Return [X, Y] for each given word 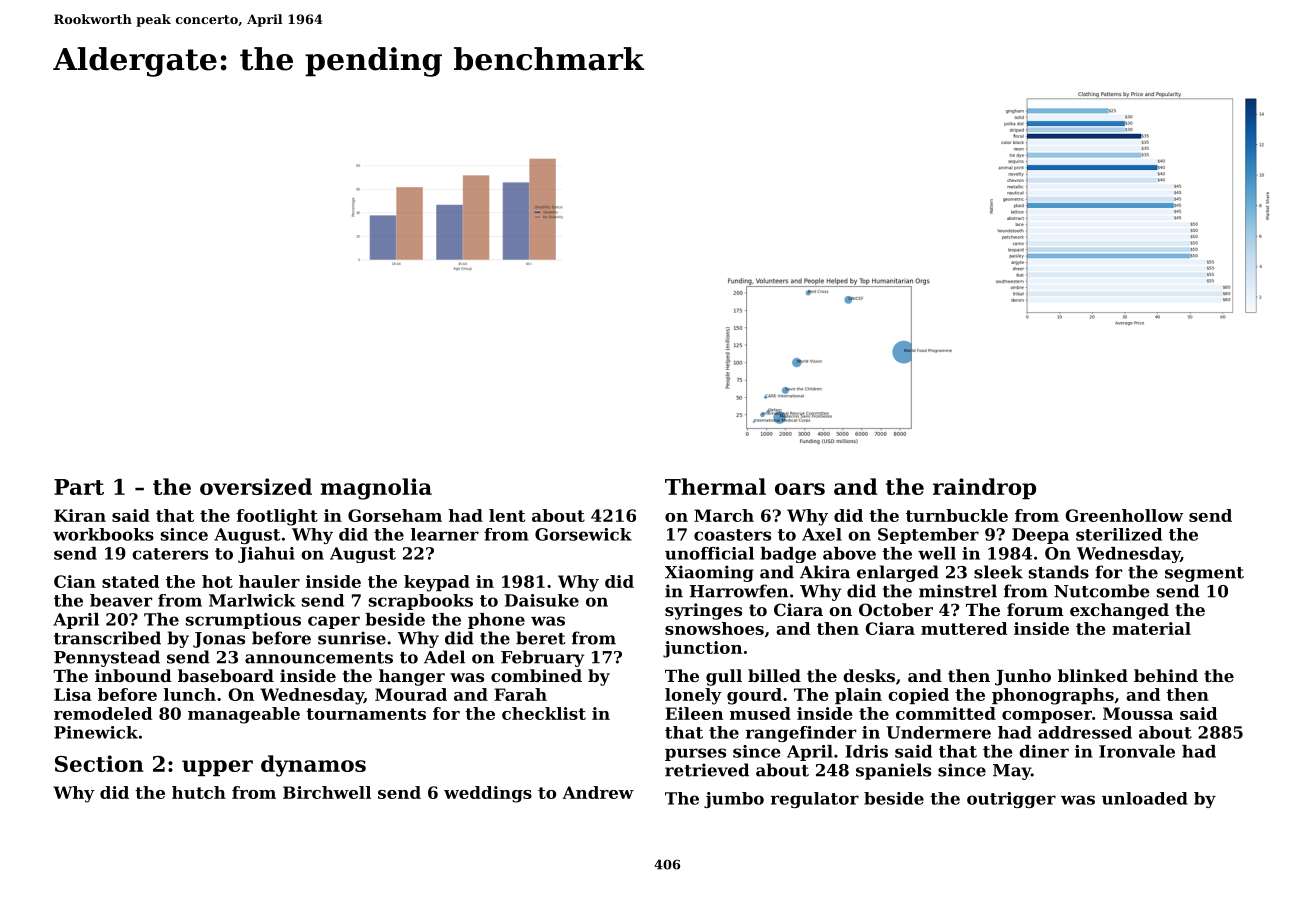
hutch [199, 792]
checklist [544, 713]
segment [1204, 574]
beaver [121, 600]
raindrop [984, 488]
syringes [703, 611]
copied [918, 696]
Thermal [715, 486]
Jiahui [266, 555]
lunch [190, 694]
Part [79, 487]
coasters [732, 535]
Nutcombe [1102, 591]
